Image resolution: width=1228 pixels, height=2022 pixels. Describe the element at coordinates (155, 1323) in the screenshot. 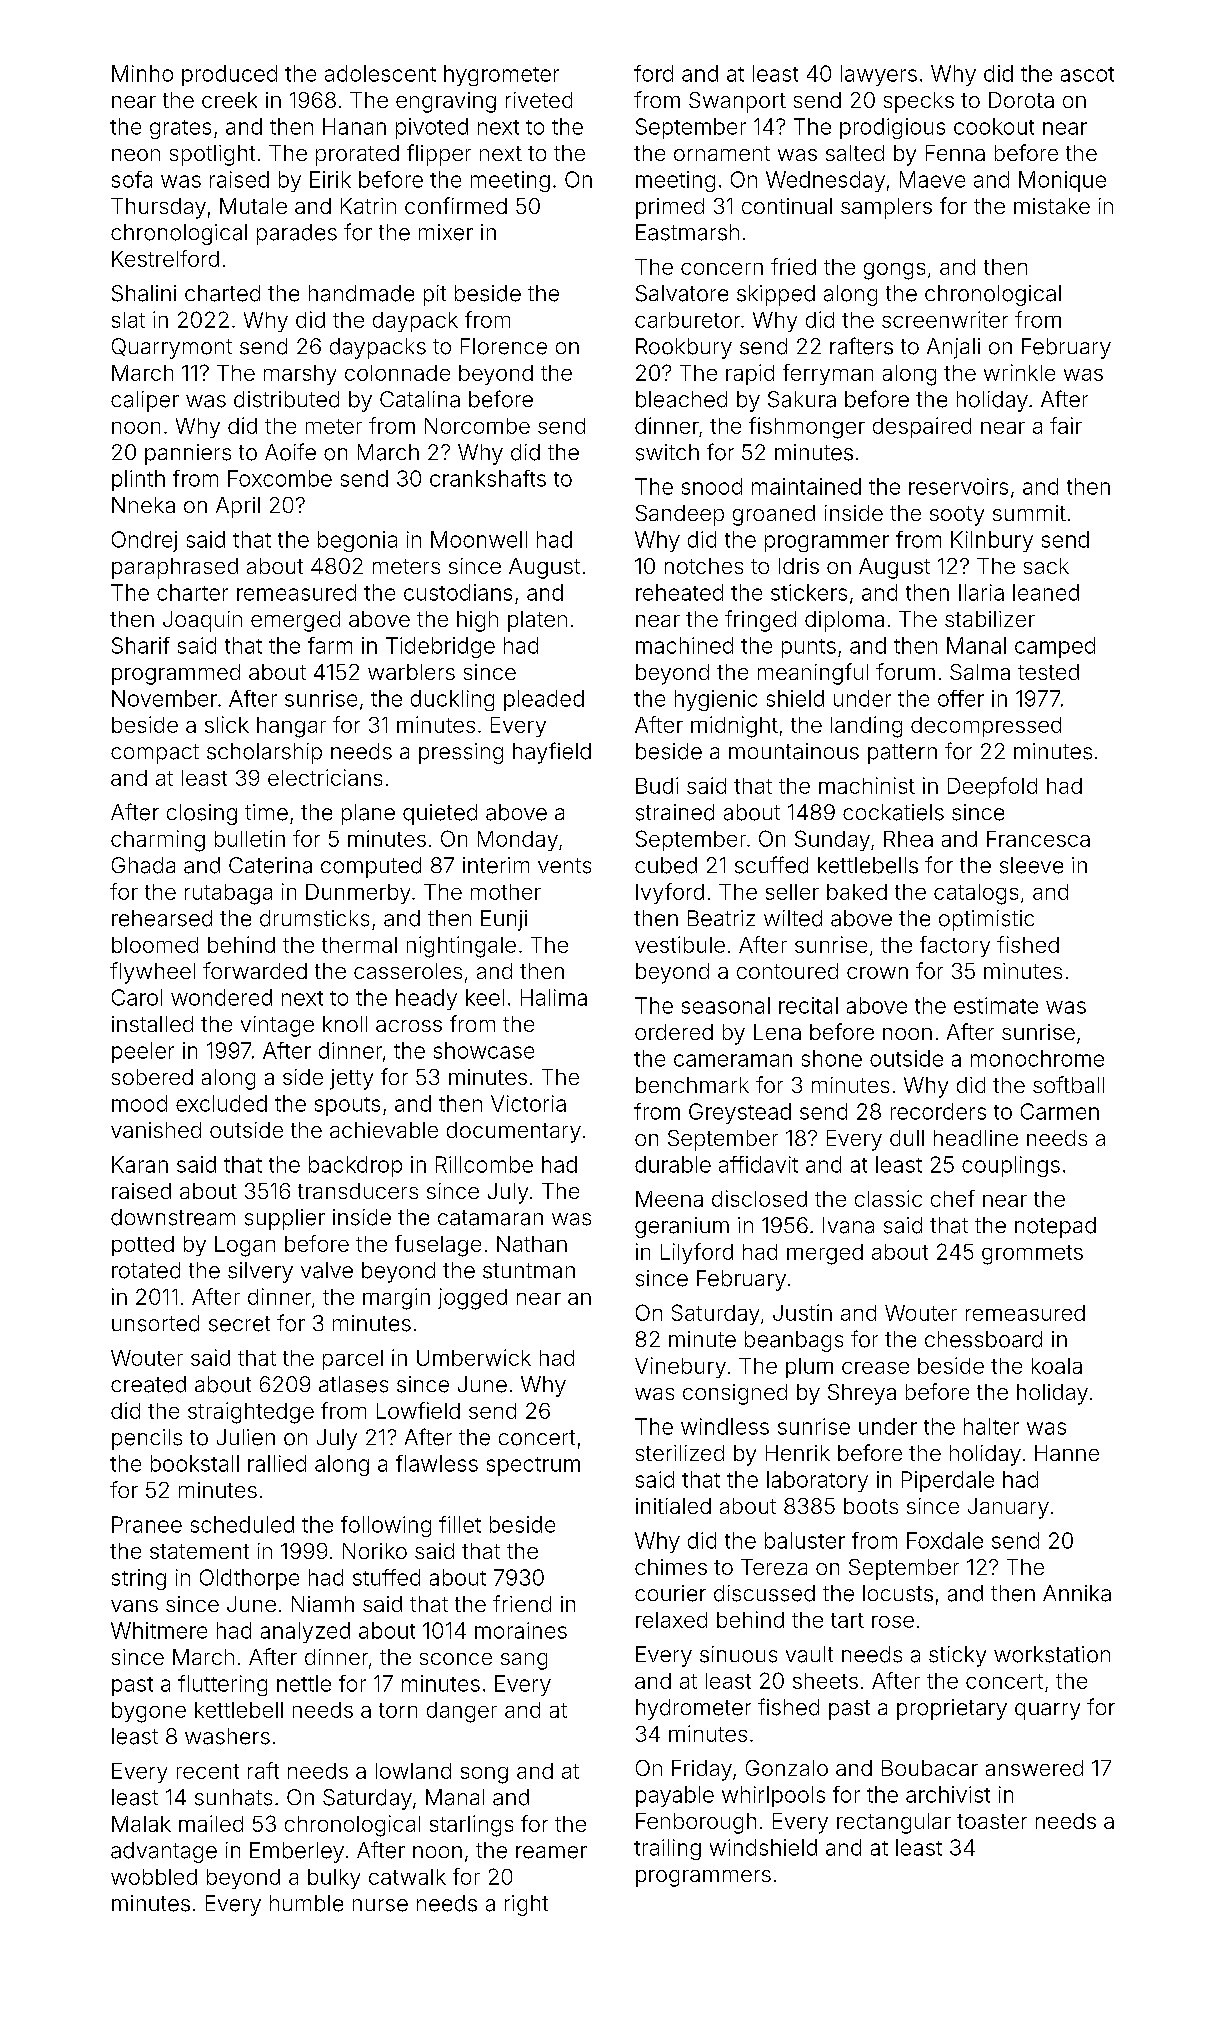

I see `unsorted` at that location.
